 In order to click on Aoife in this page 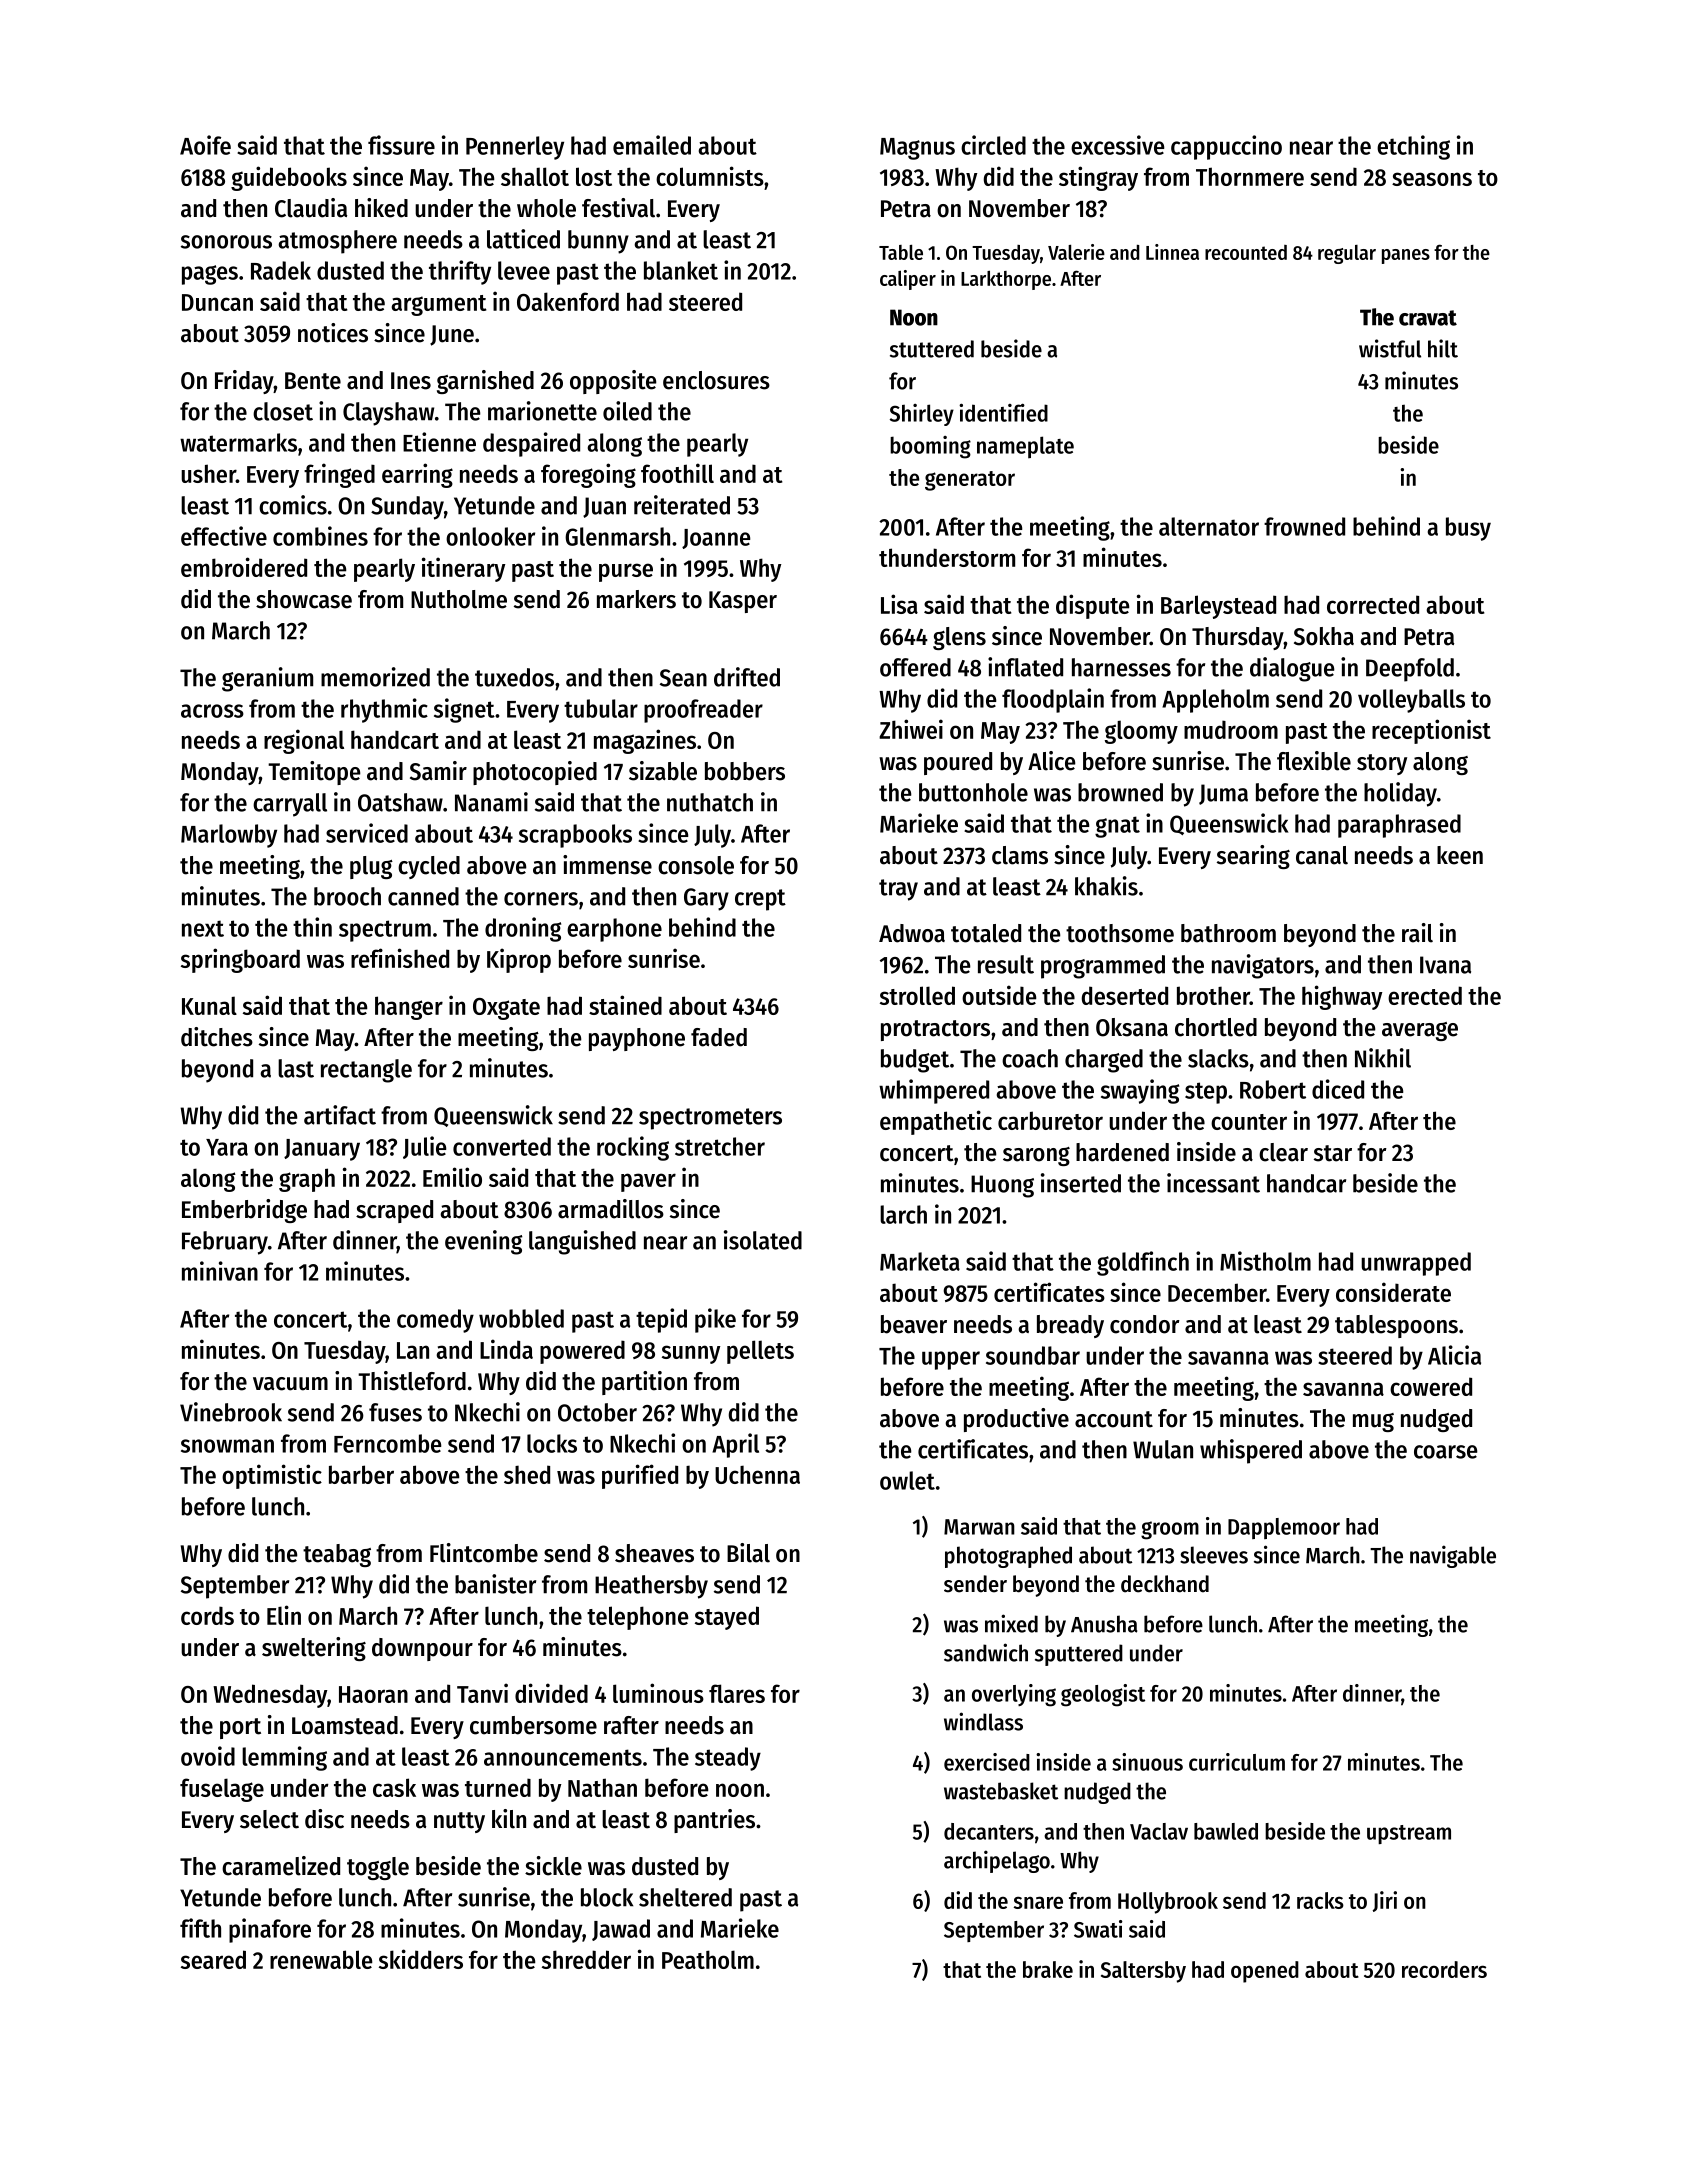, I will do `click(205, 145)`.
